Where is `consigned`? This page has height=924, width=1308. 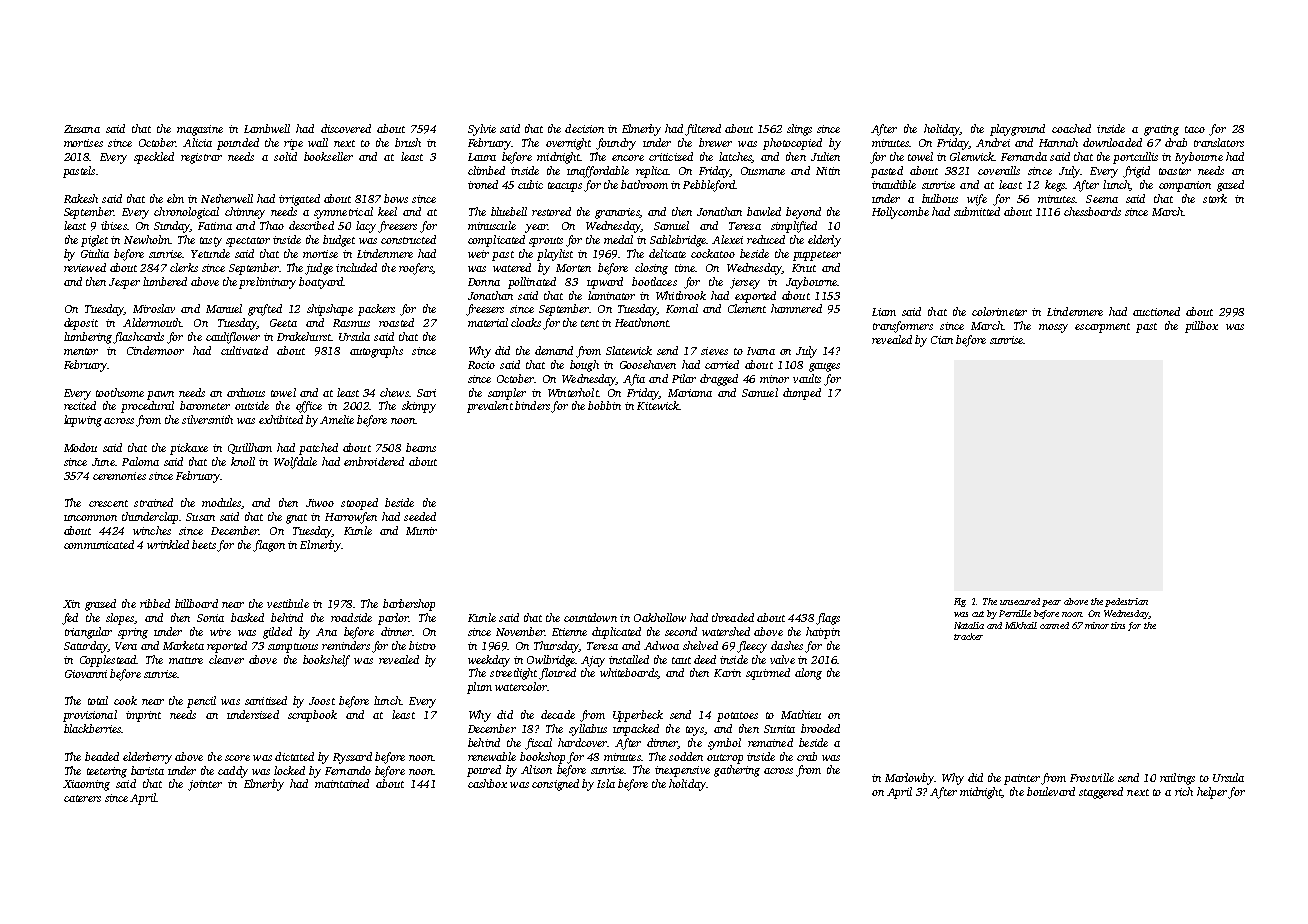 consigned is located at coordinates (555, 785).
